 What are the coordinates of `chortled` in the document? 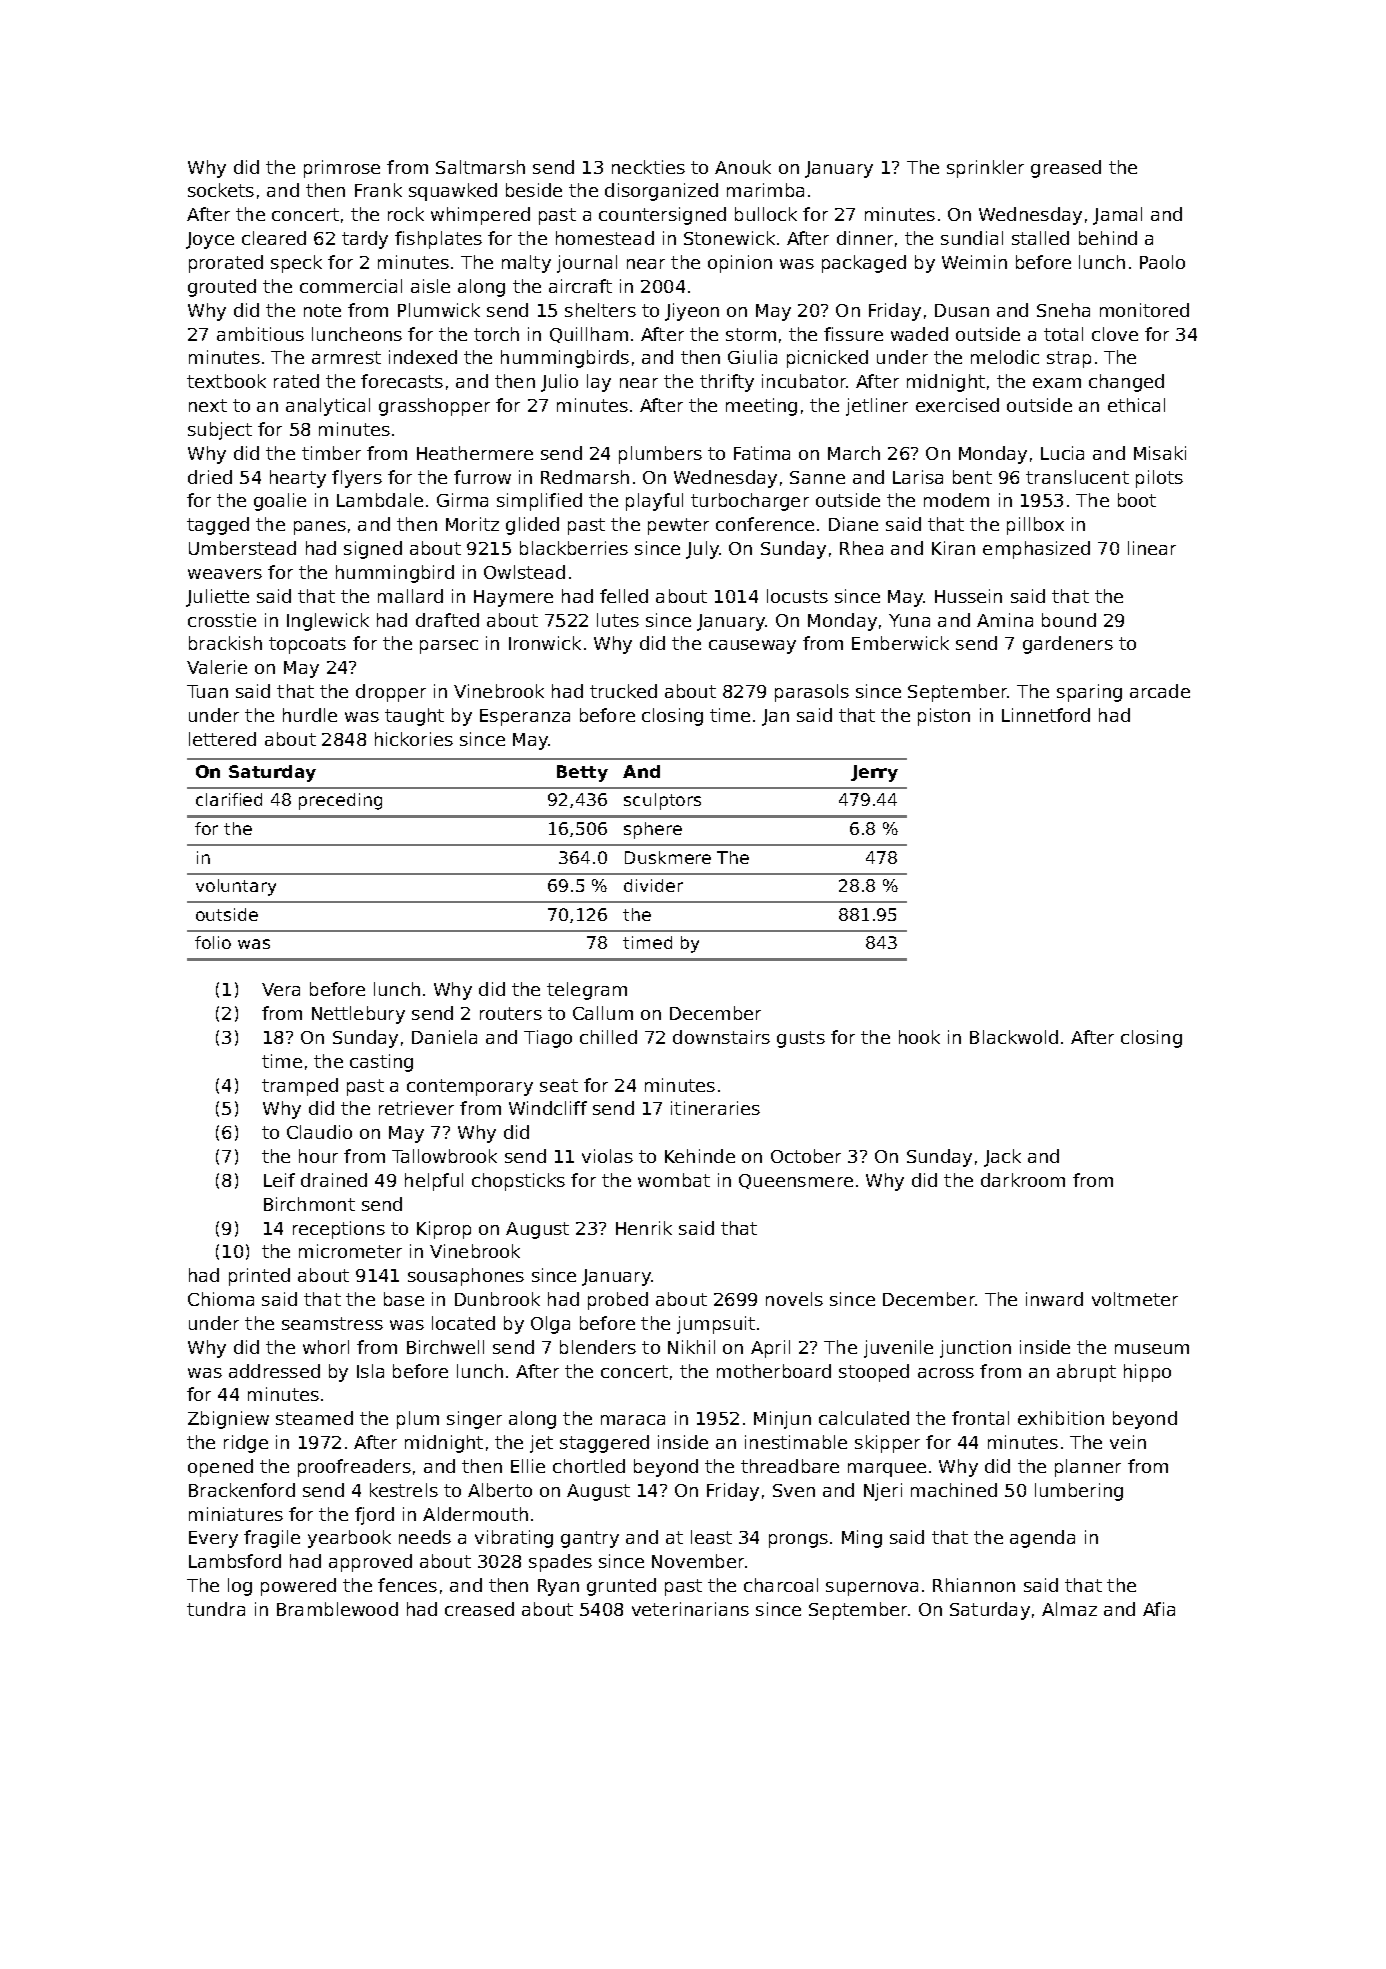 It's located at (589, 1466).
